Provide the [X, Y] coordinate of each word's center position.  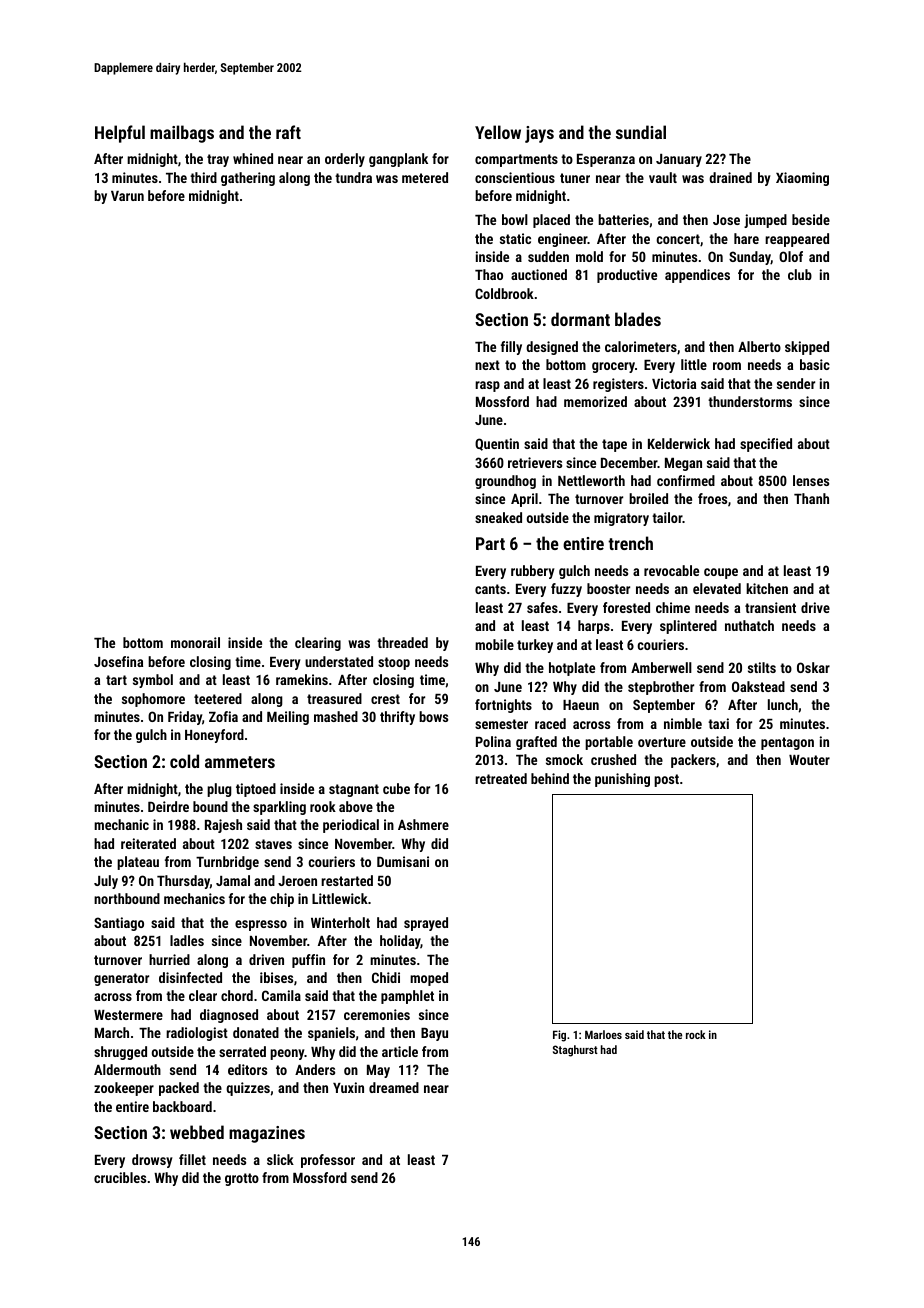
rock [696, 1034]
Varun [127, 196]
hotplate [572, 669]
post [666, 780]
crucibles [120, 1177]
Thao [489, 274]
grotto [242, 1179]
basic [815, 364]
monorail [195, 642]
